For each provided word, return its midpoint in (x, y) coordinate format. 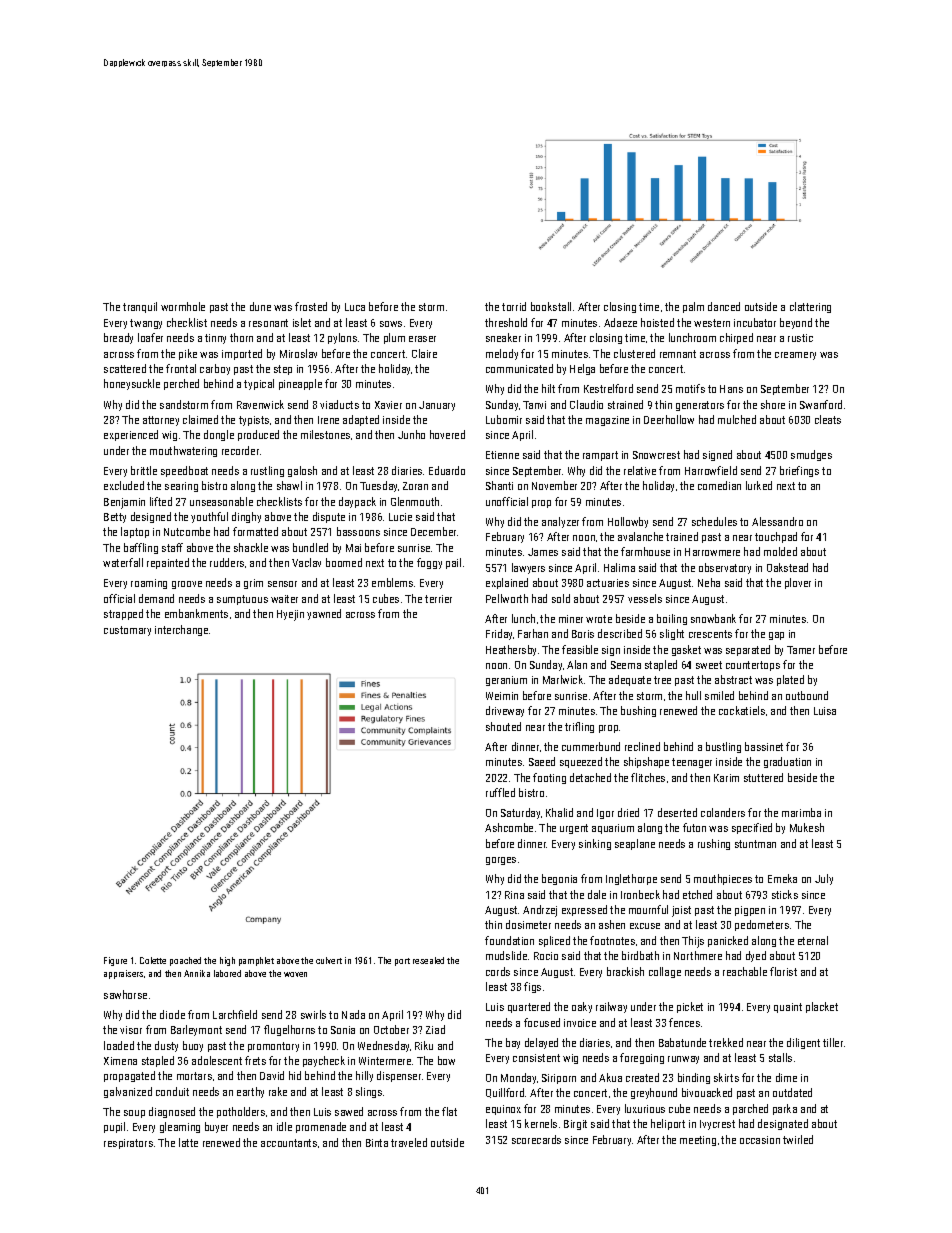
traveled (409, 1142)
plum (394, 338)
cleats (828, 419)
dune (260, 306)
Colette (153, 960)
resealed (428, 960)
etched (697, 894)
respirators (128, 1144)
